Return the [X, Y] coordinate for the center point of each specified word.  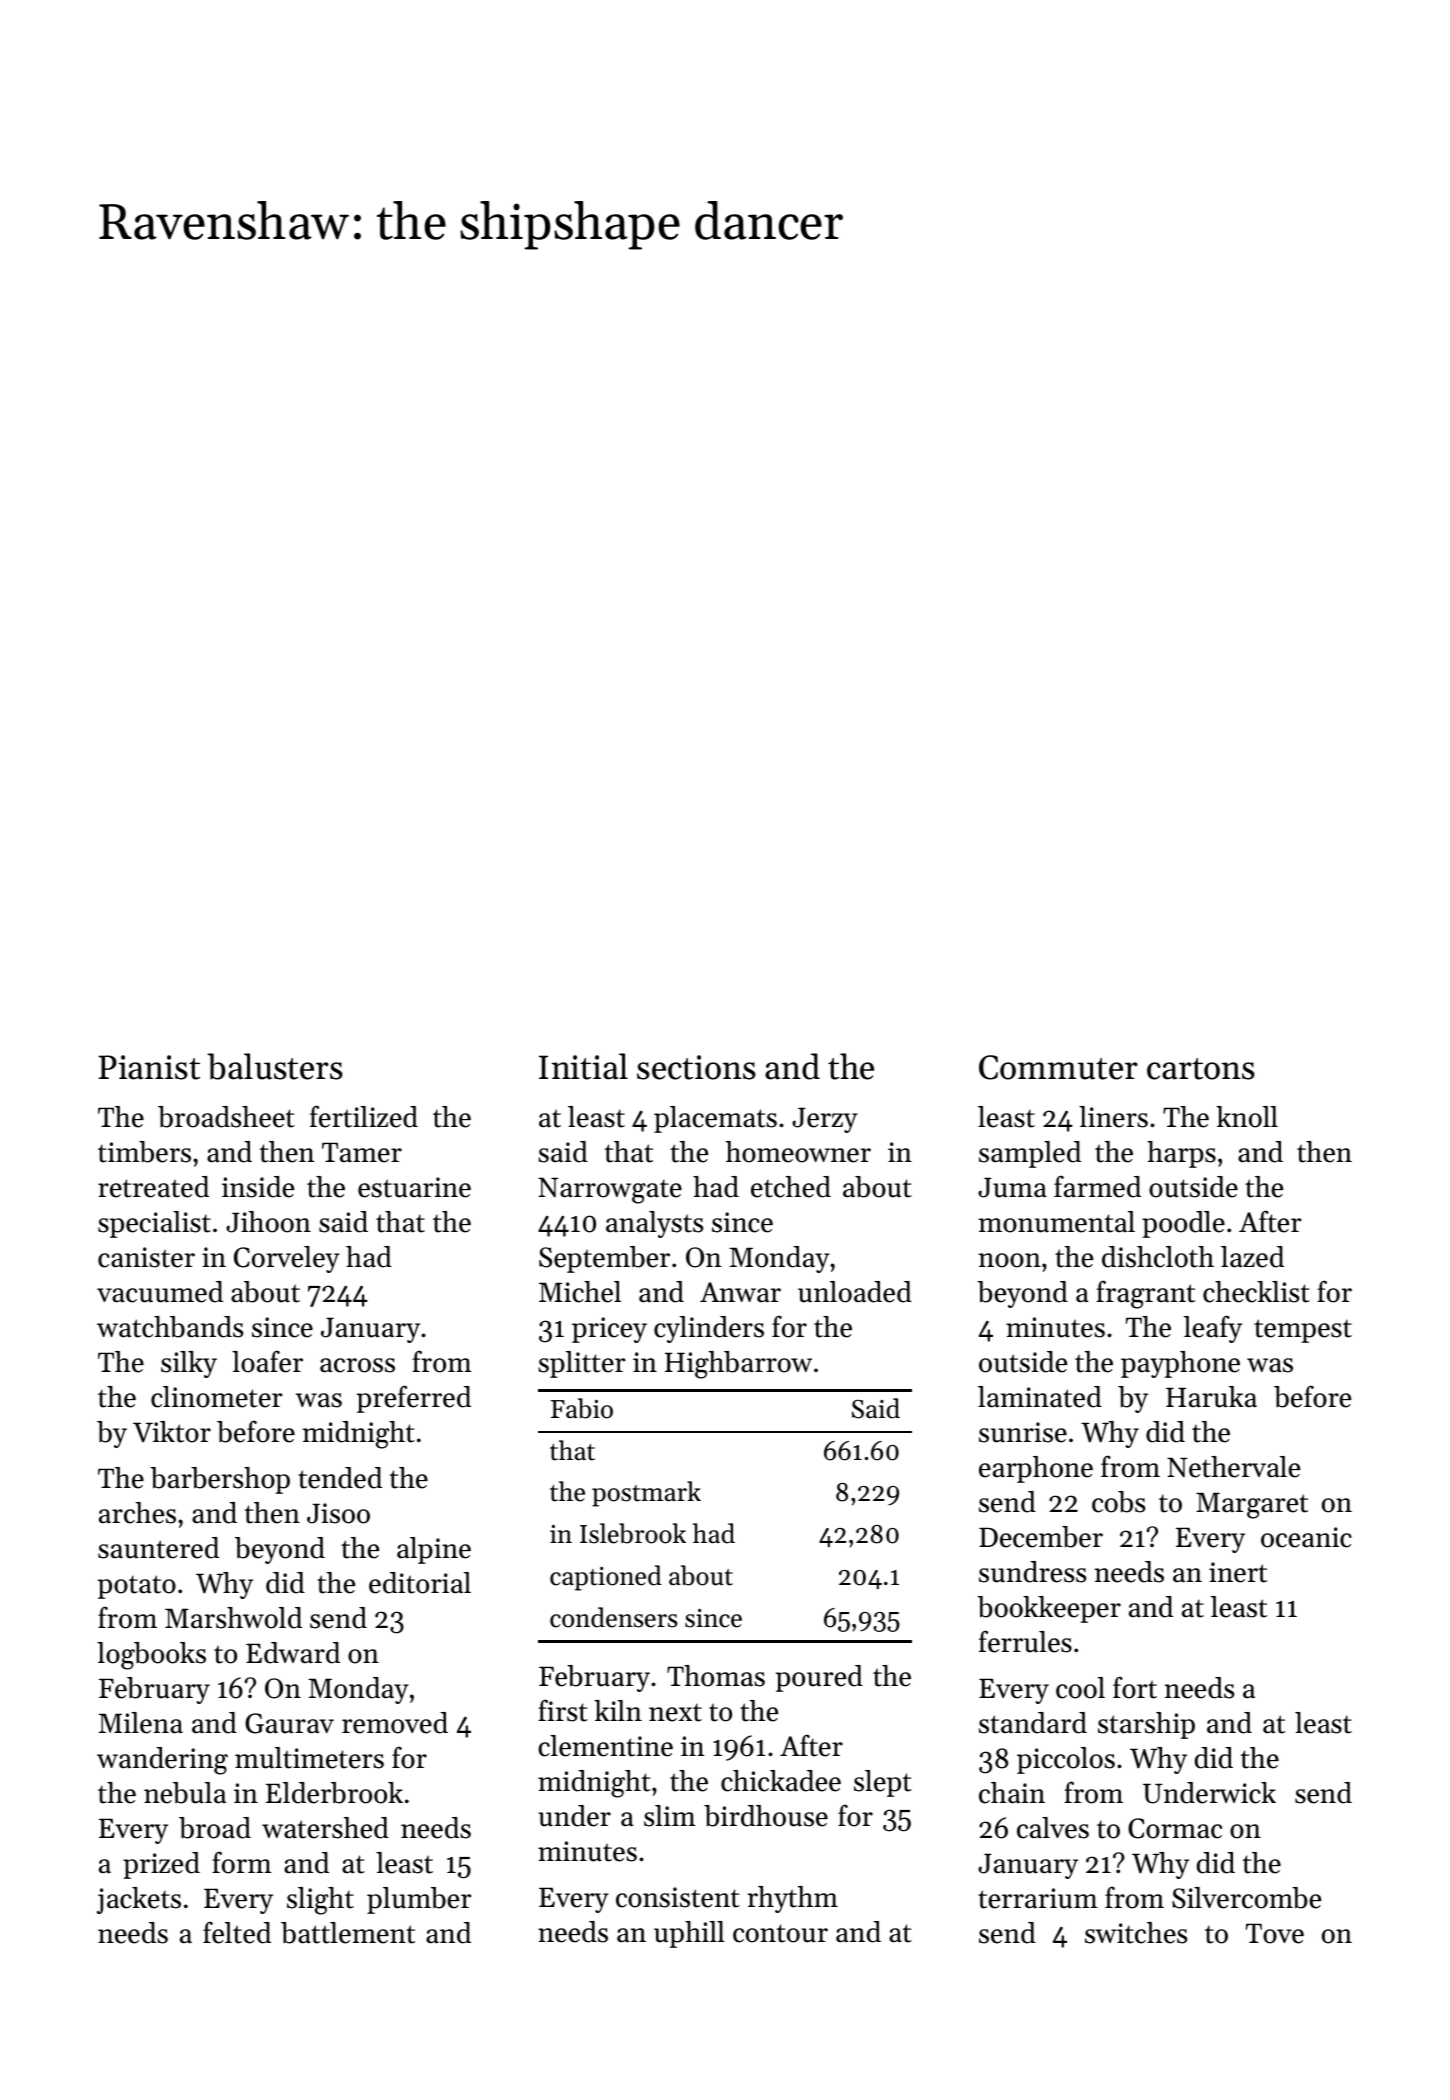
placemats [715, 1119]
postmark [646, 1494]
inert [1238, 1572]
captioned [606, 1578]
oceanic [1306, 1537]
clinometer [216, 1397]
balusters [275, 1066]
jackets [139, 1900]
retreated [153, 1187]
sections [696, 1067]
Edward [293, 1653]
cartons [1201, 1069]
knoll [1247, 1117]
